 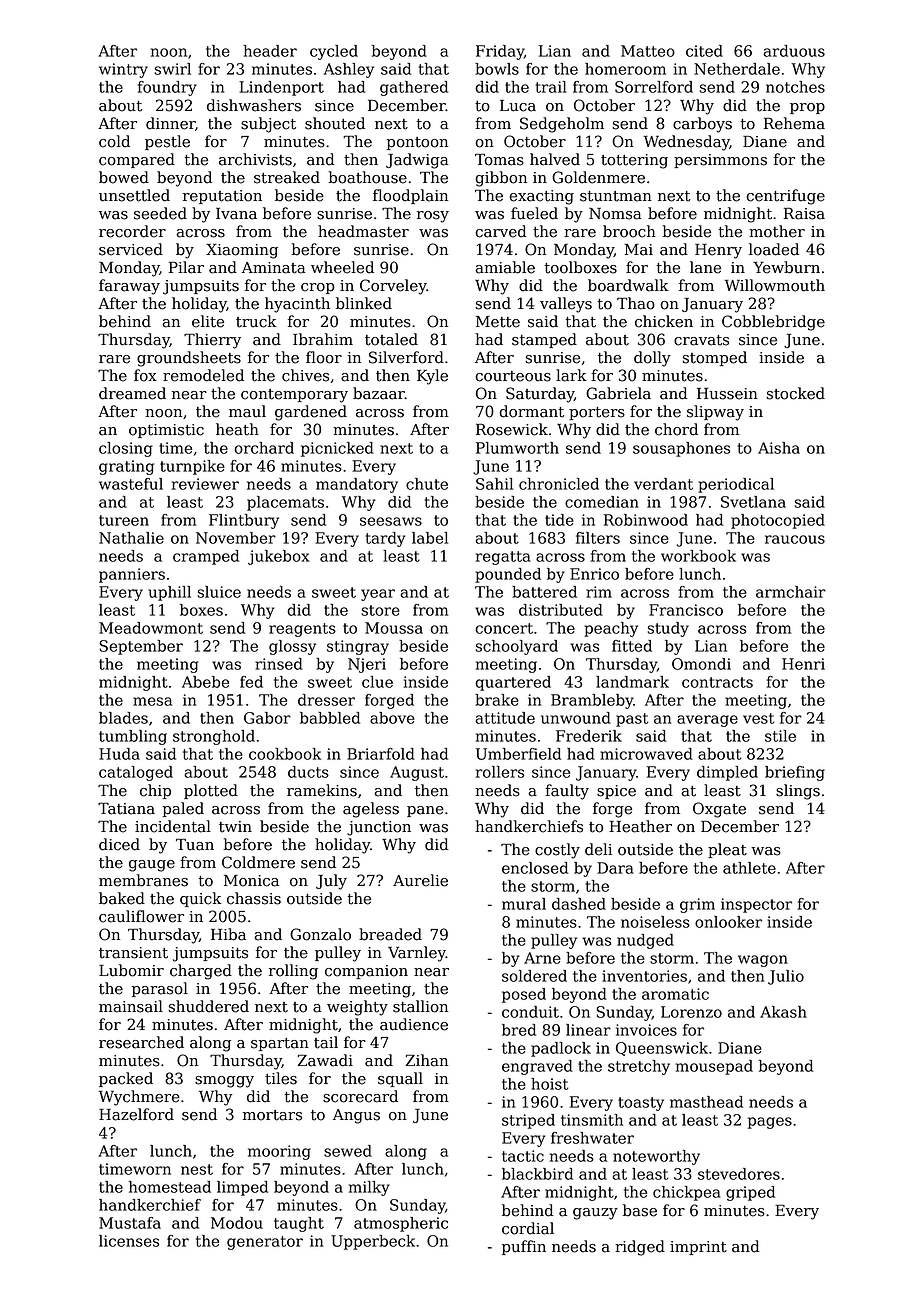 I want to click on slipway, so click(x=715, y=413).
